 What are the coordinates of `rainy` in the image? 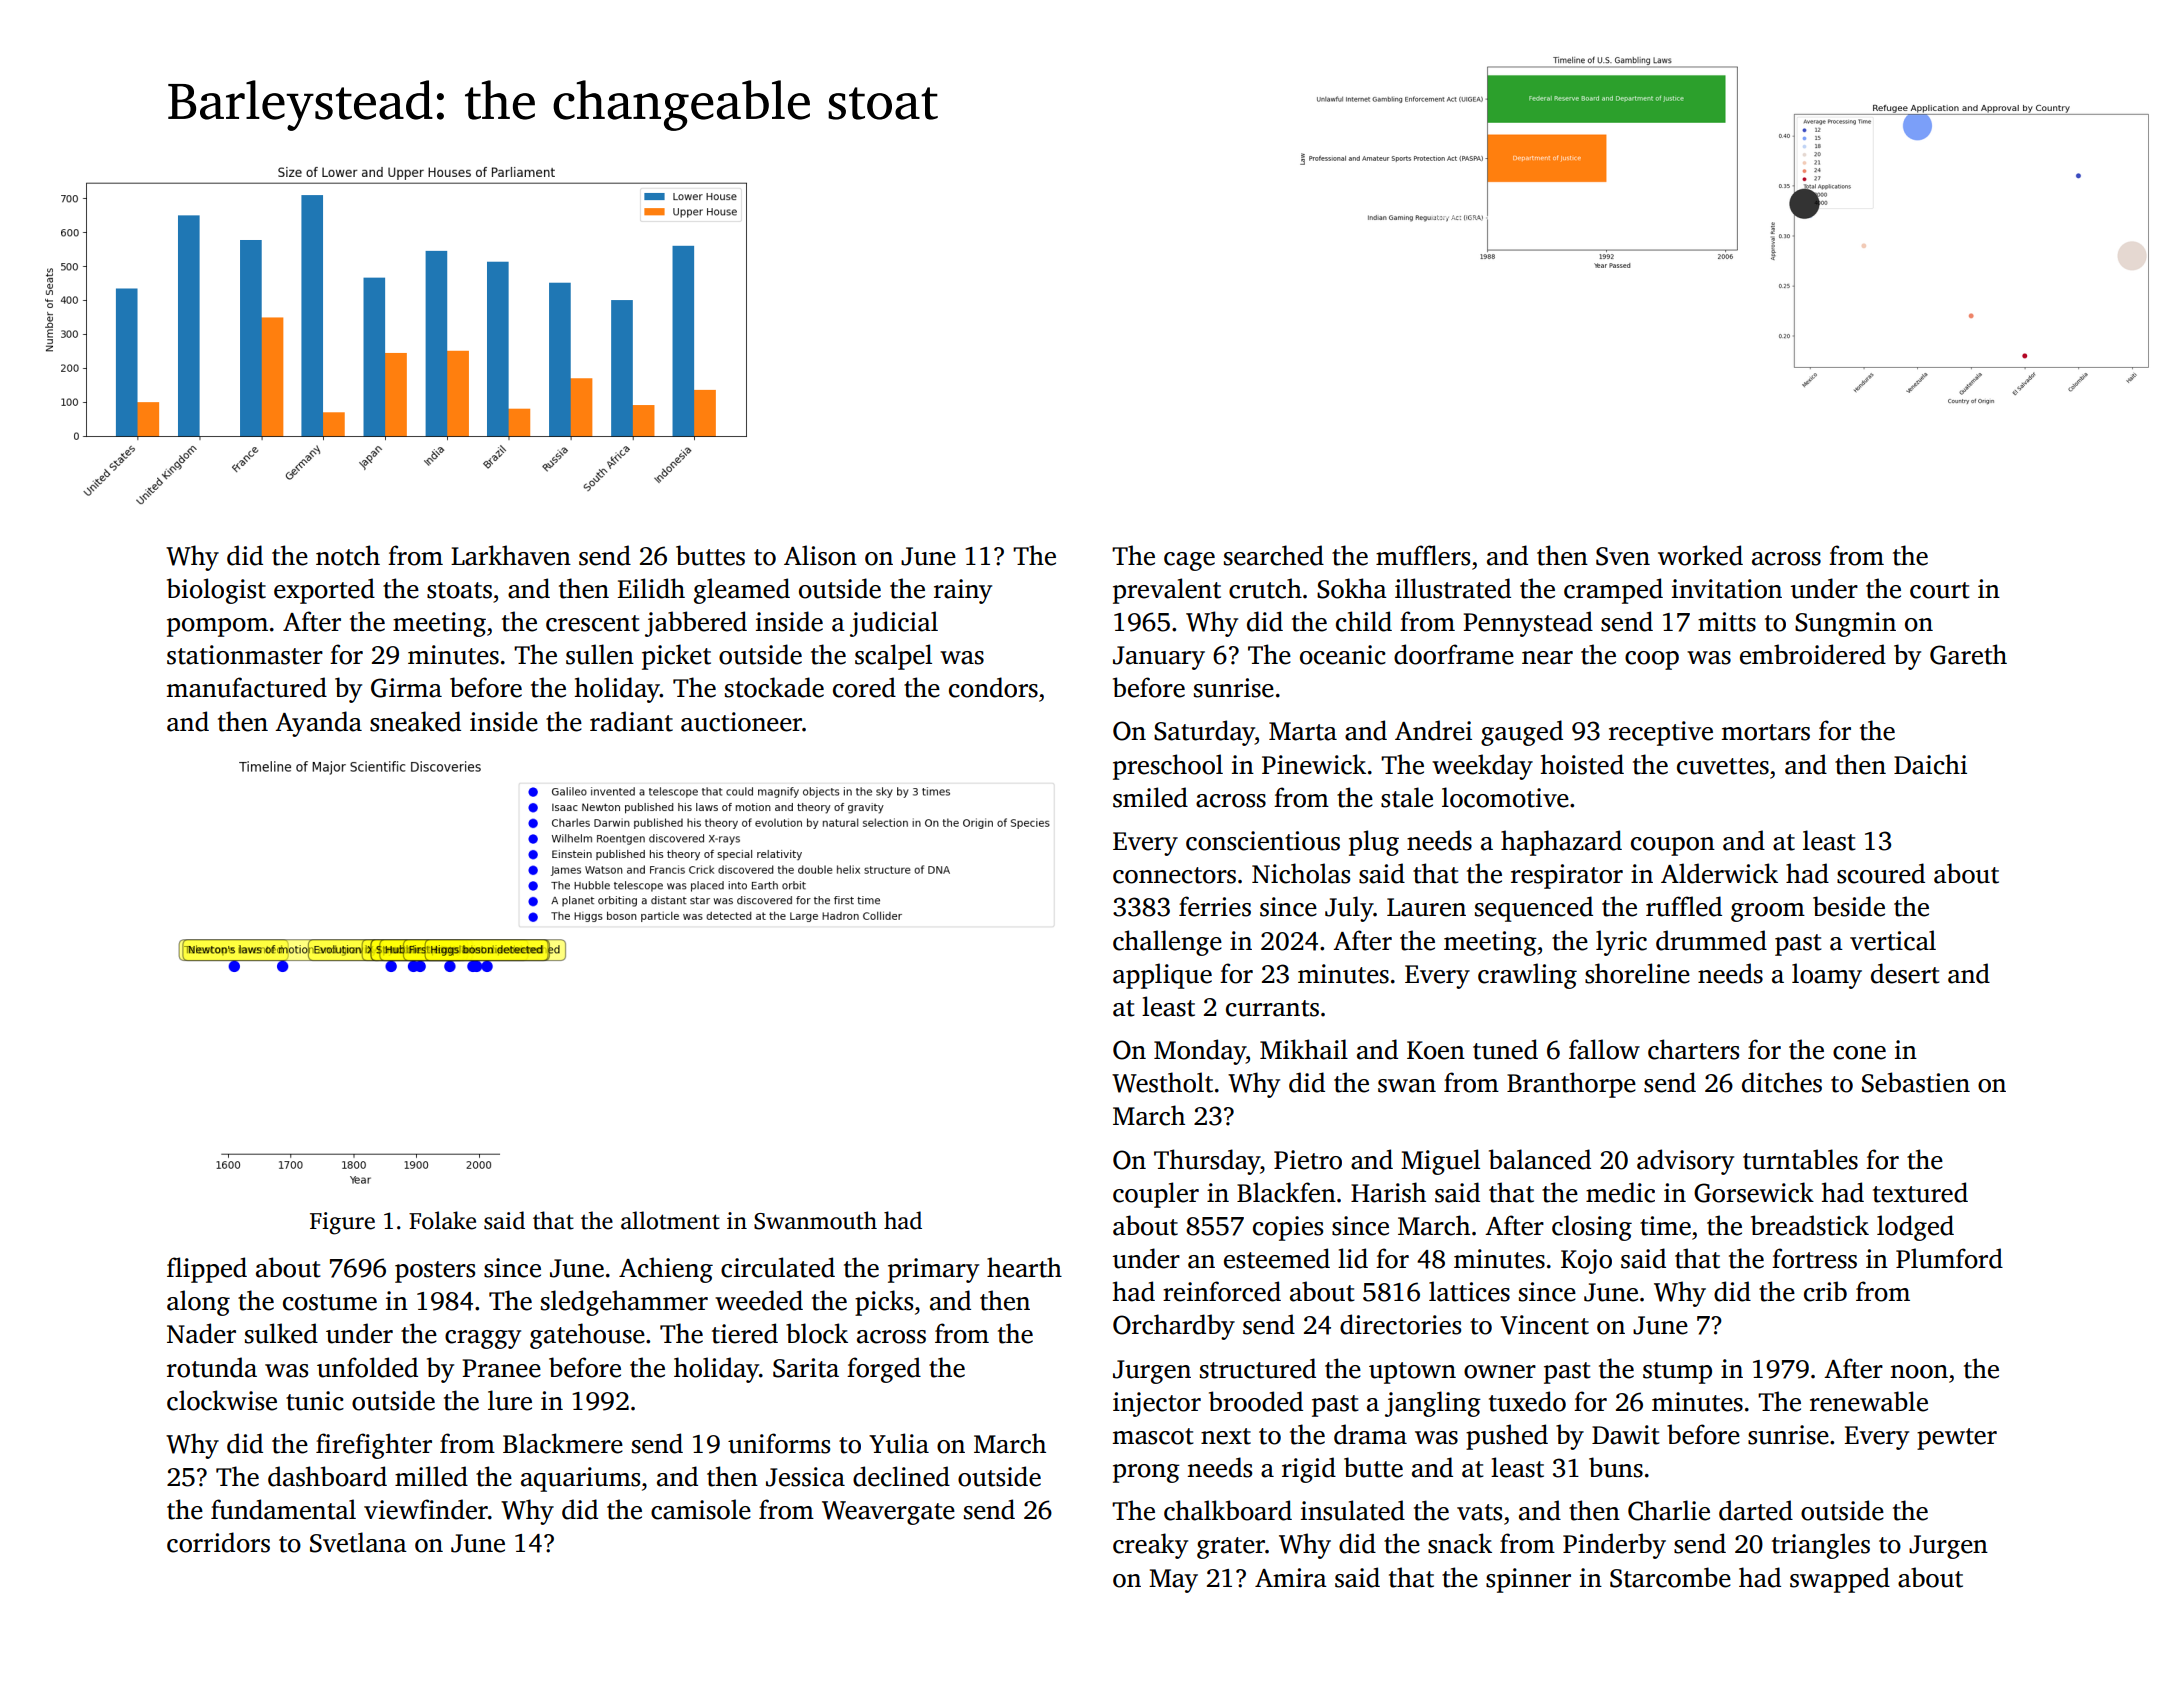 It's located at (963, 591).
